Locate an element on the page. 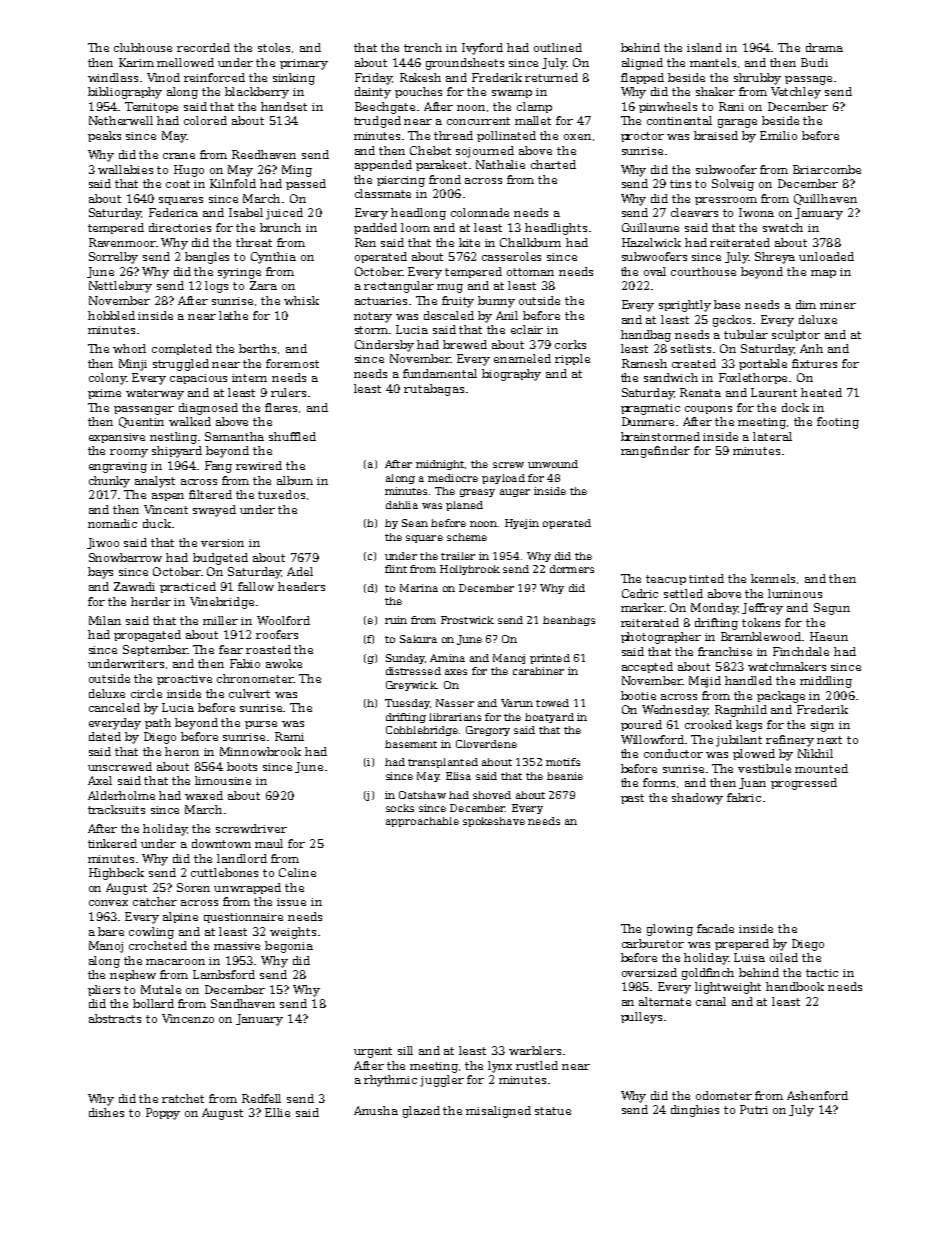 Image resolution: width=952 pixels, height=1233 pixels. circle is located at coordinates (146, 693).
